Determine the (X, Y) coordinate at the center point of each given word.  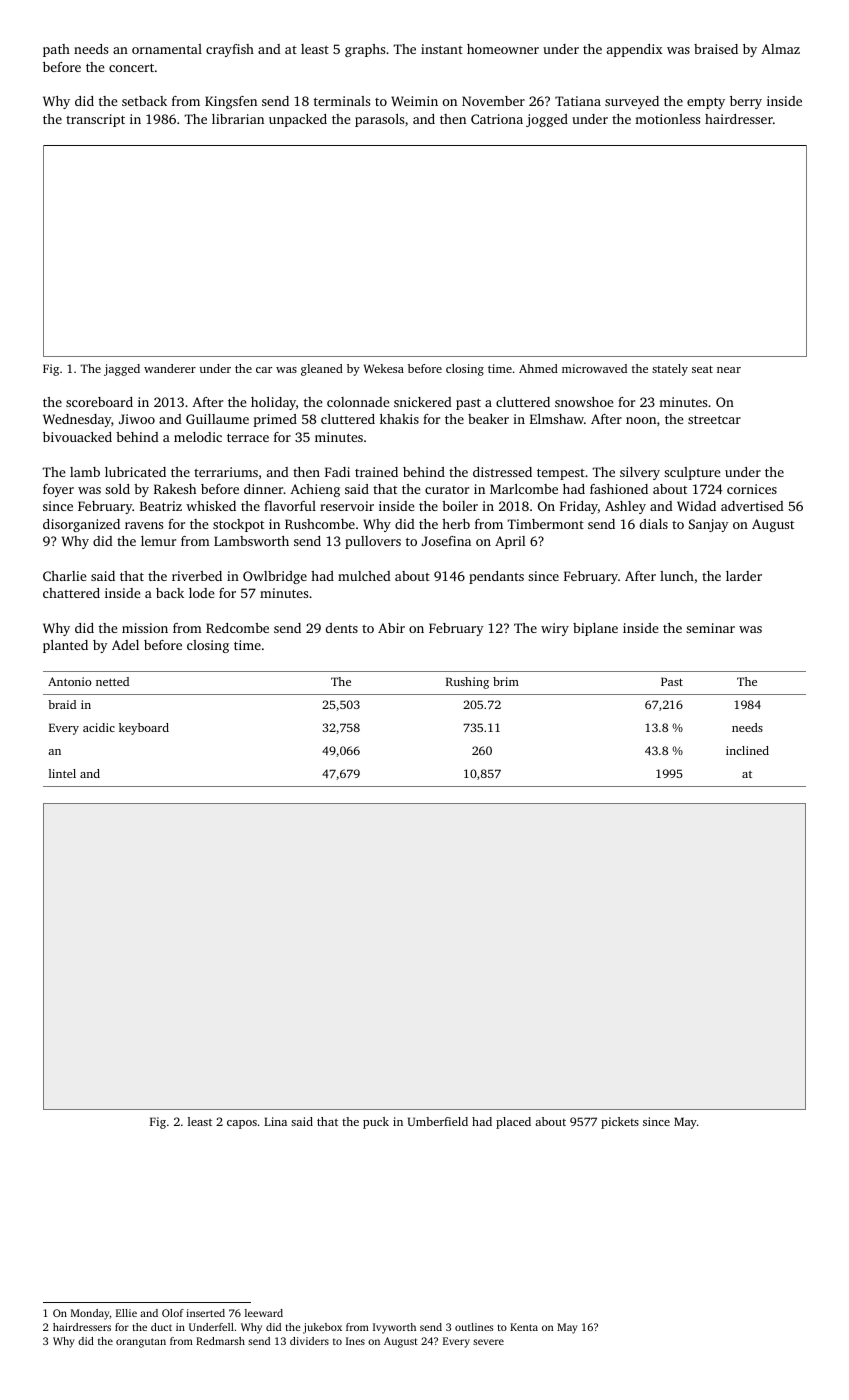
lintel (62, 773)
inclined (747, 750)
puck (376, 1123)
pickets (620, 1123)
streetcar (714, 419)
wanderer (170, 368)
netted (112, 681)
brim (506, 681)
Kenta (524, 1327)
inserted (205, 1313)
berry (746, 102)
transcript (95, 120)
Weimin (414, 101)
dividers (309, 1341)
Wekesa (384, 368)
